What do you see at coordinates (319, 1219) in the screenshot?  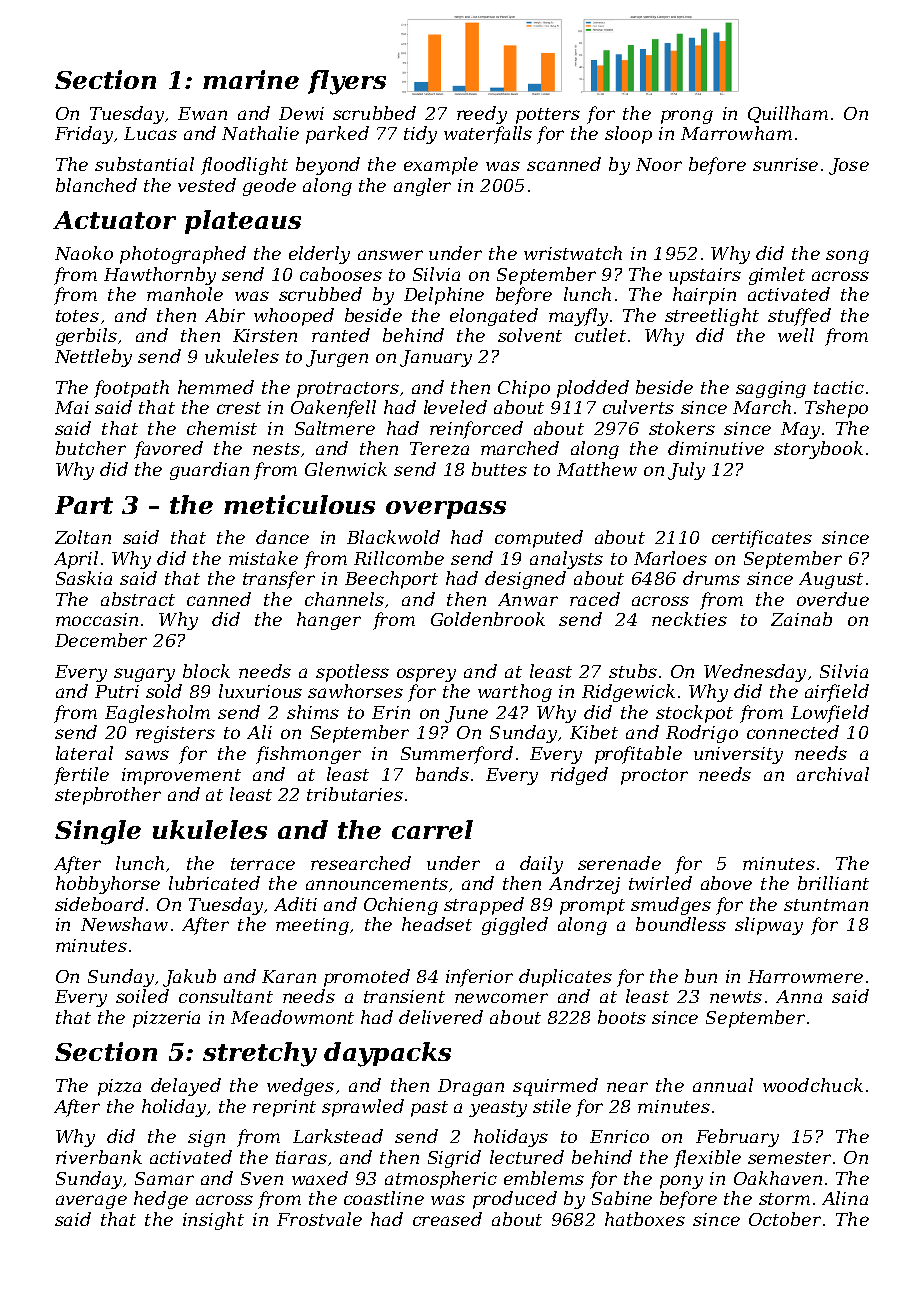 I see `Frostvale` at bounding box center [319, 1219].
